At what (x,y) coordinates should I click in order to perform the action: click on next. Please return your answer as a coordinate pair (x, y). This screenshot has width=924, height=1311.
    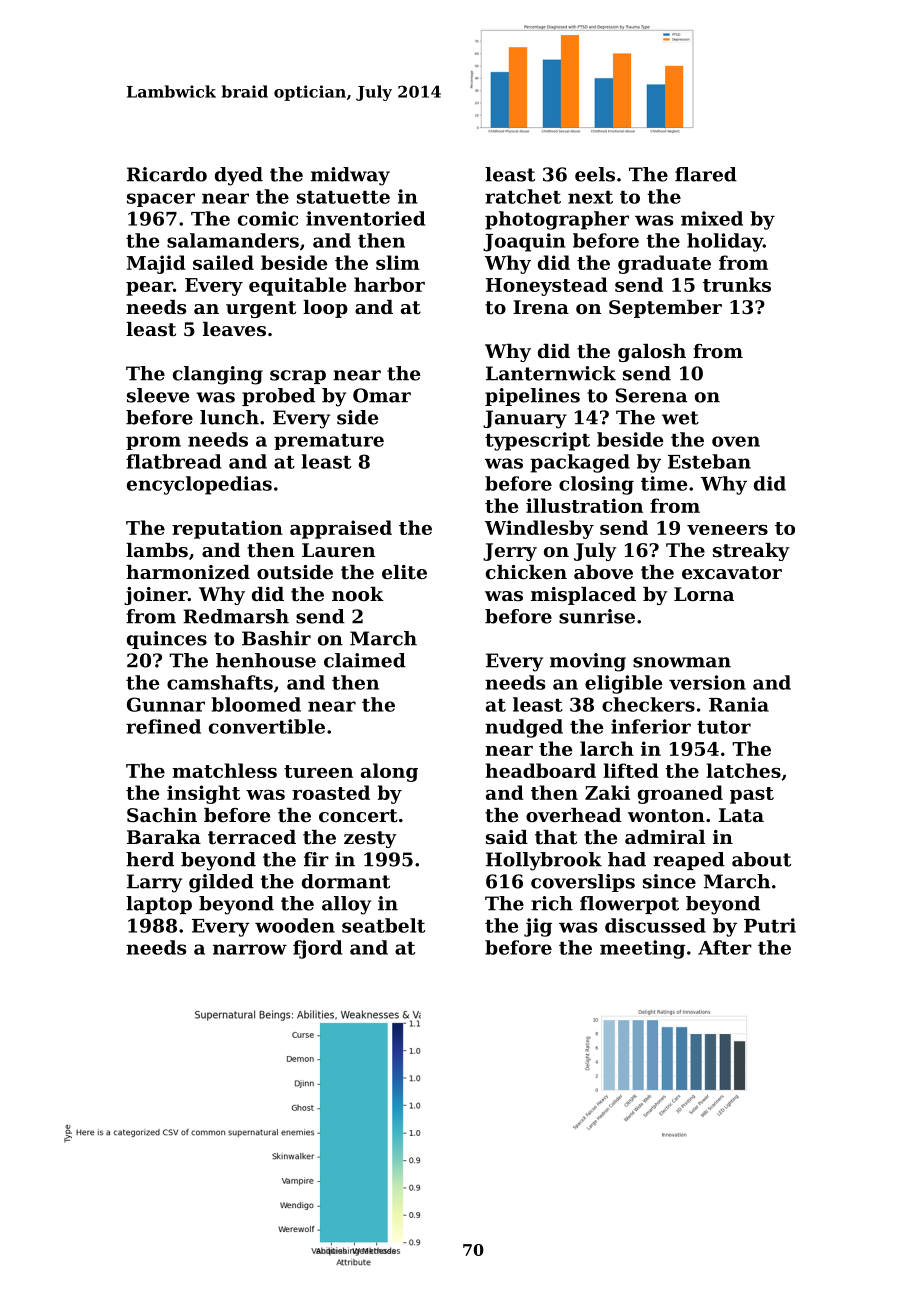
    Looking at the image, I should click on (590, 197).
